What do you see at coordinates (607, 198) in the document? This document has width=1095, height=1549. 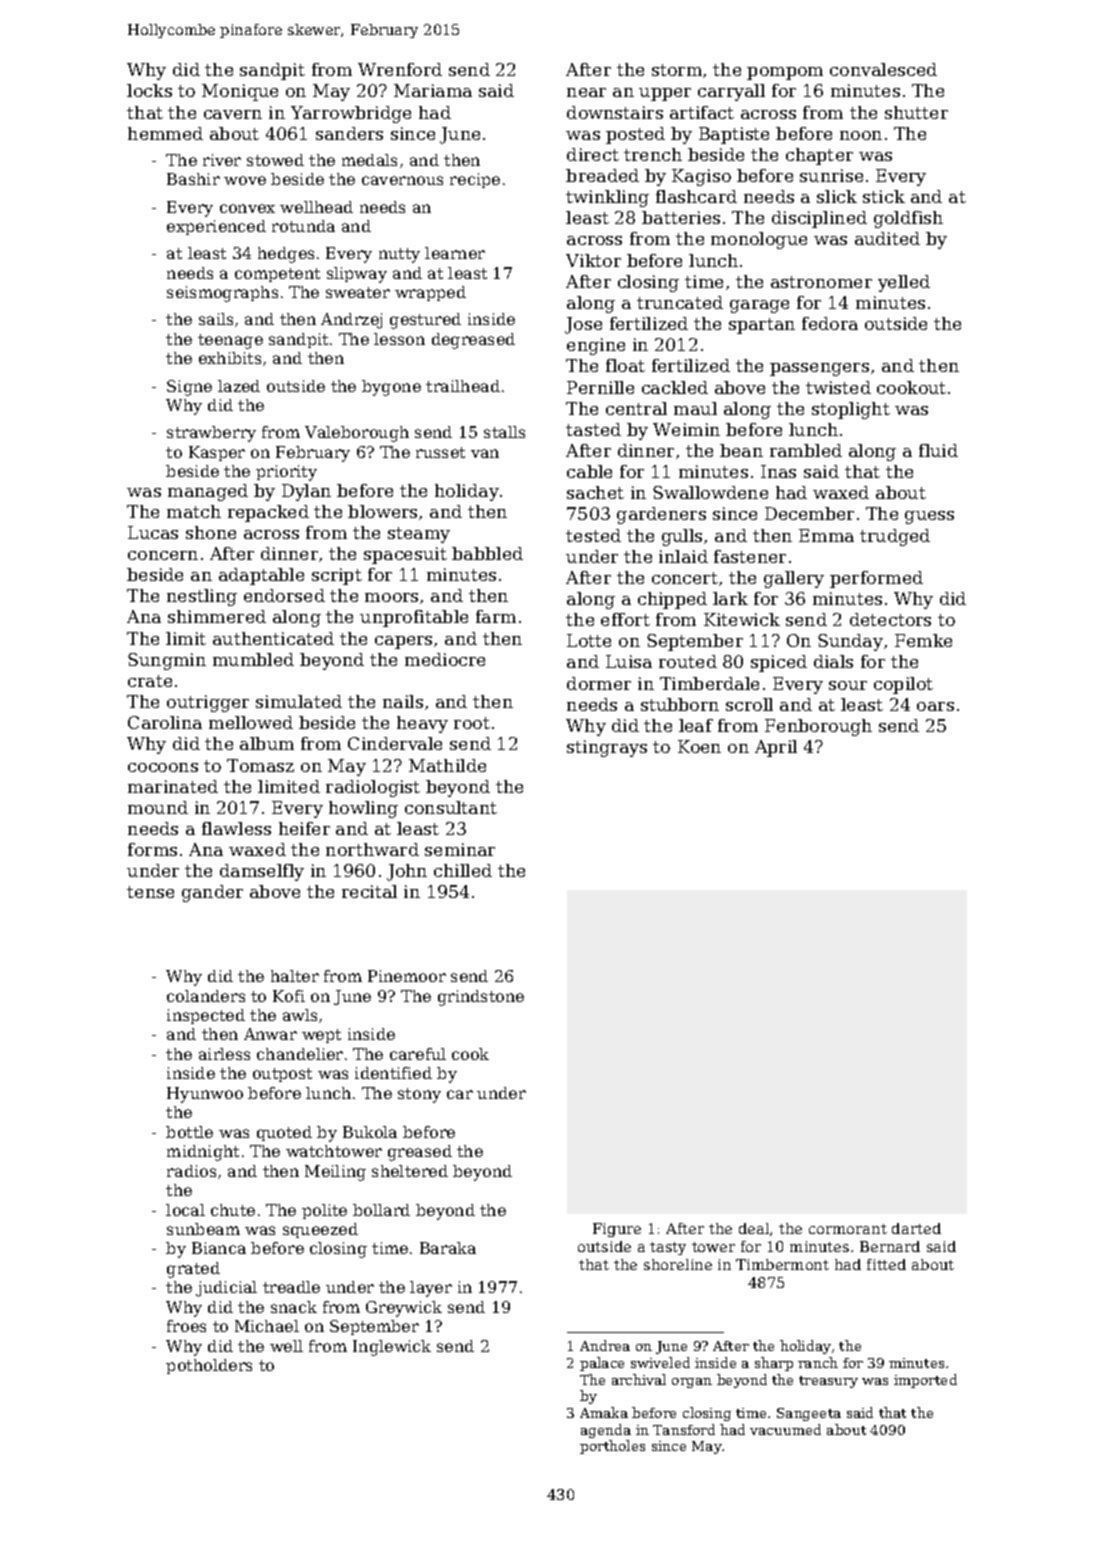 I see `twinkling` at bounding box center [607, 198].
